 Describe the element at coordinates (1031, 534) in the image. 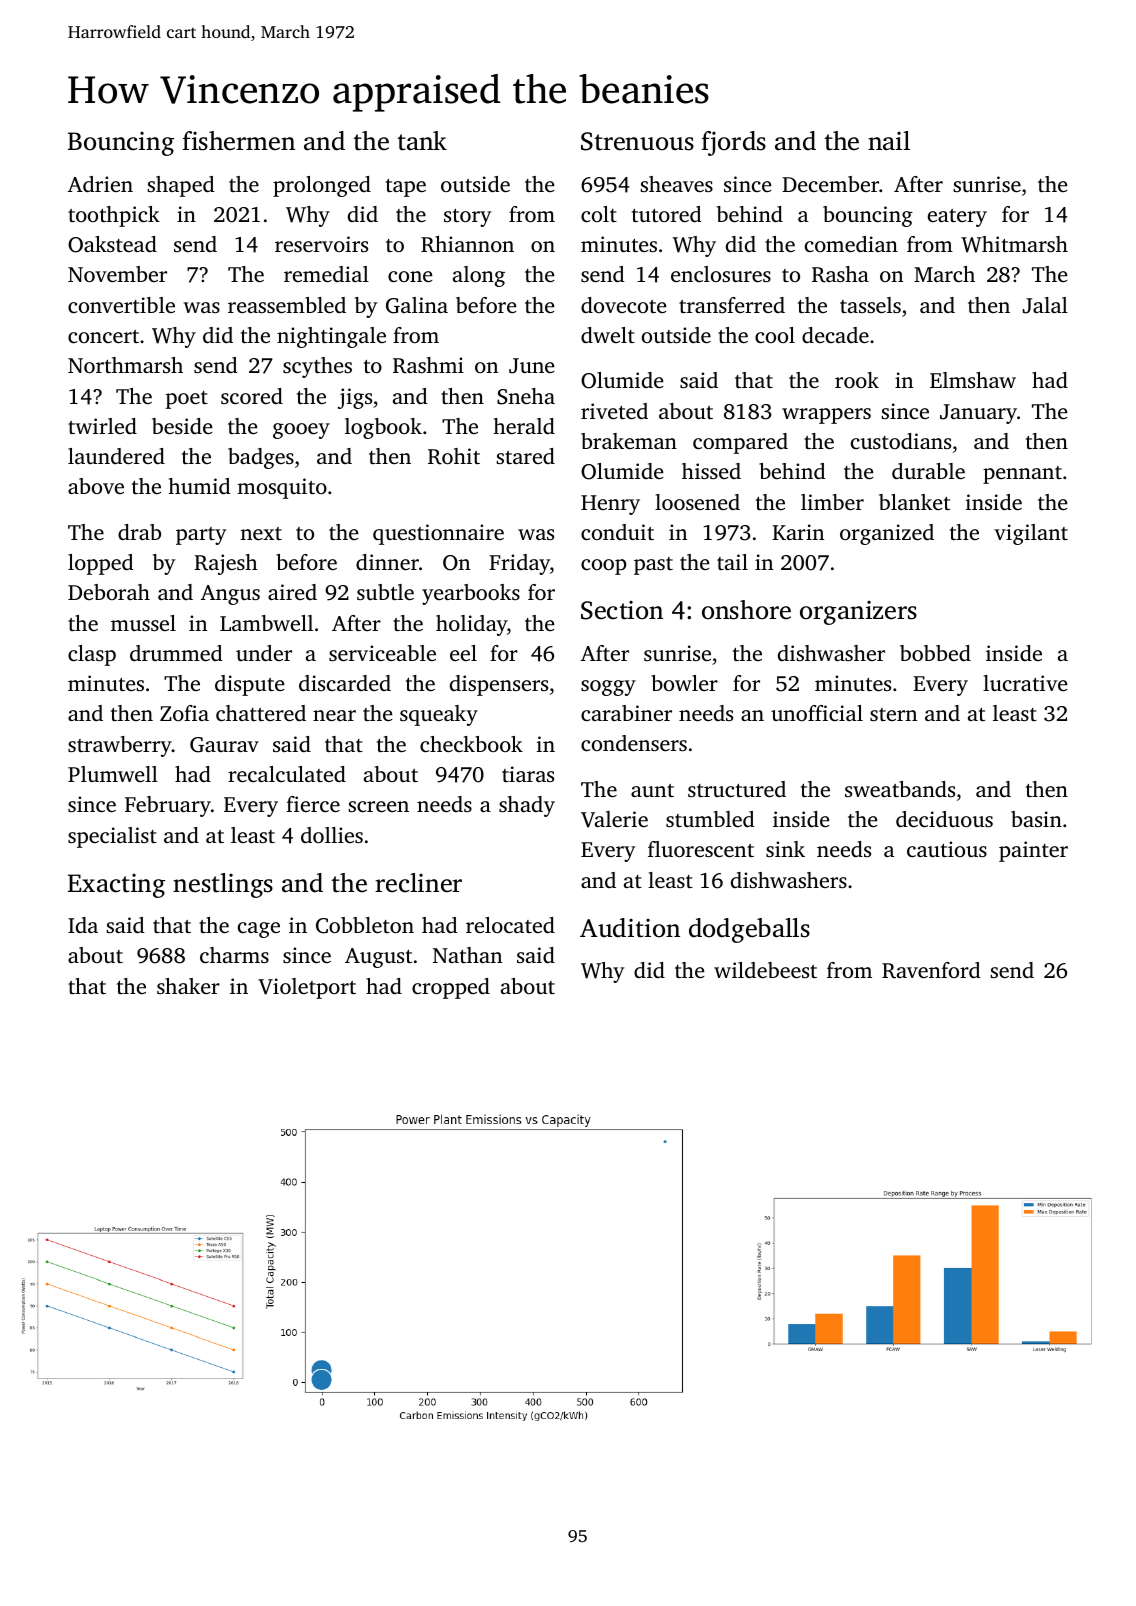

I see `vigilant` at that location.
